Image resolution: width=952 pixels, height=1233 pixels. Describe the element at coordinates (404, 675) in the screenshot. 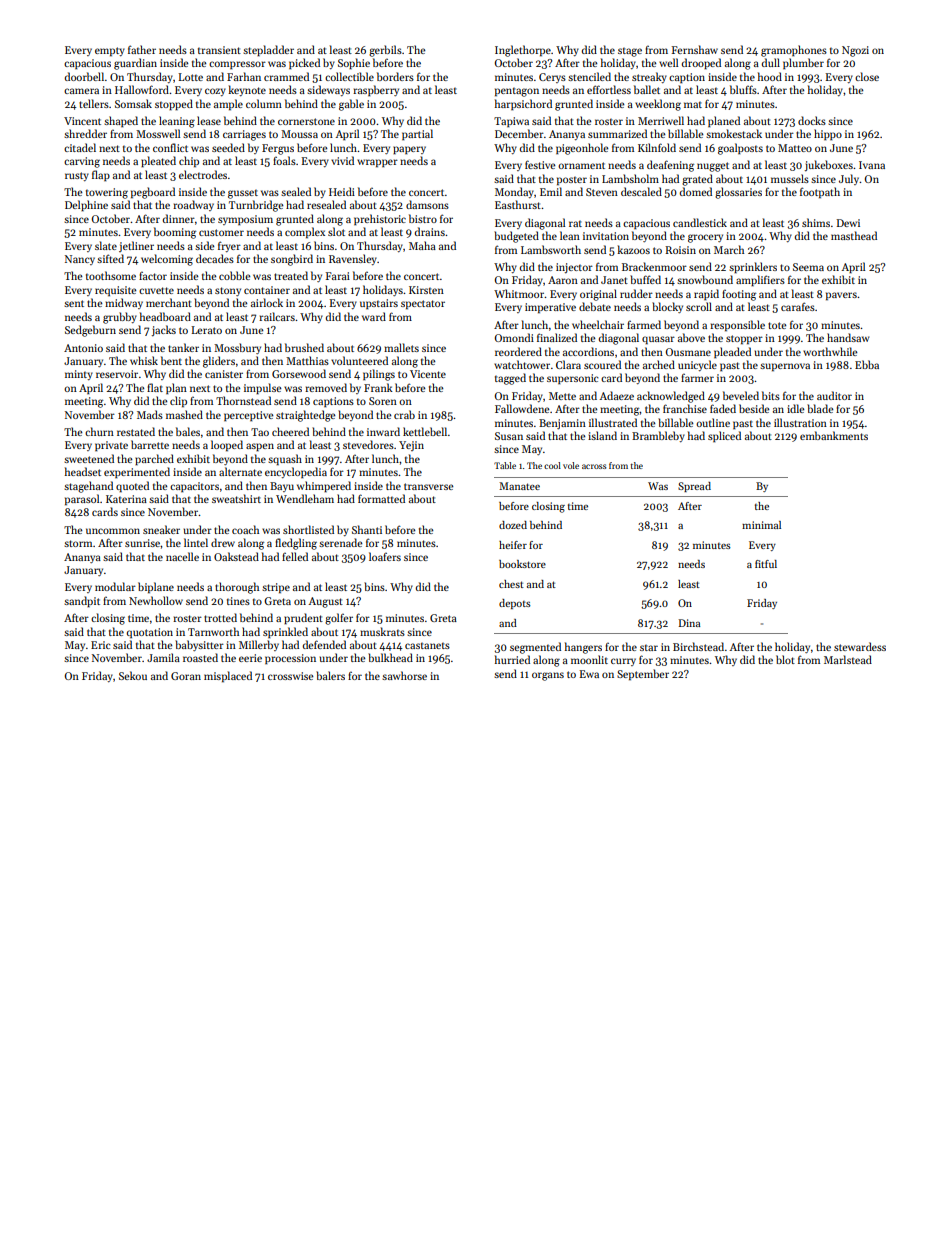

I see `sawhorse` at that location.
